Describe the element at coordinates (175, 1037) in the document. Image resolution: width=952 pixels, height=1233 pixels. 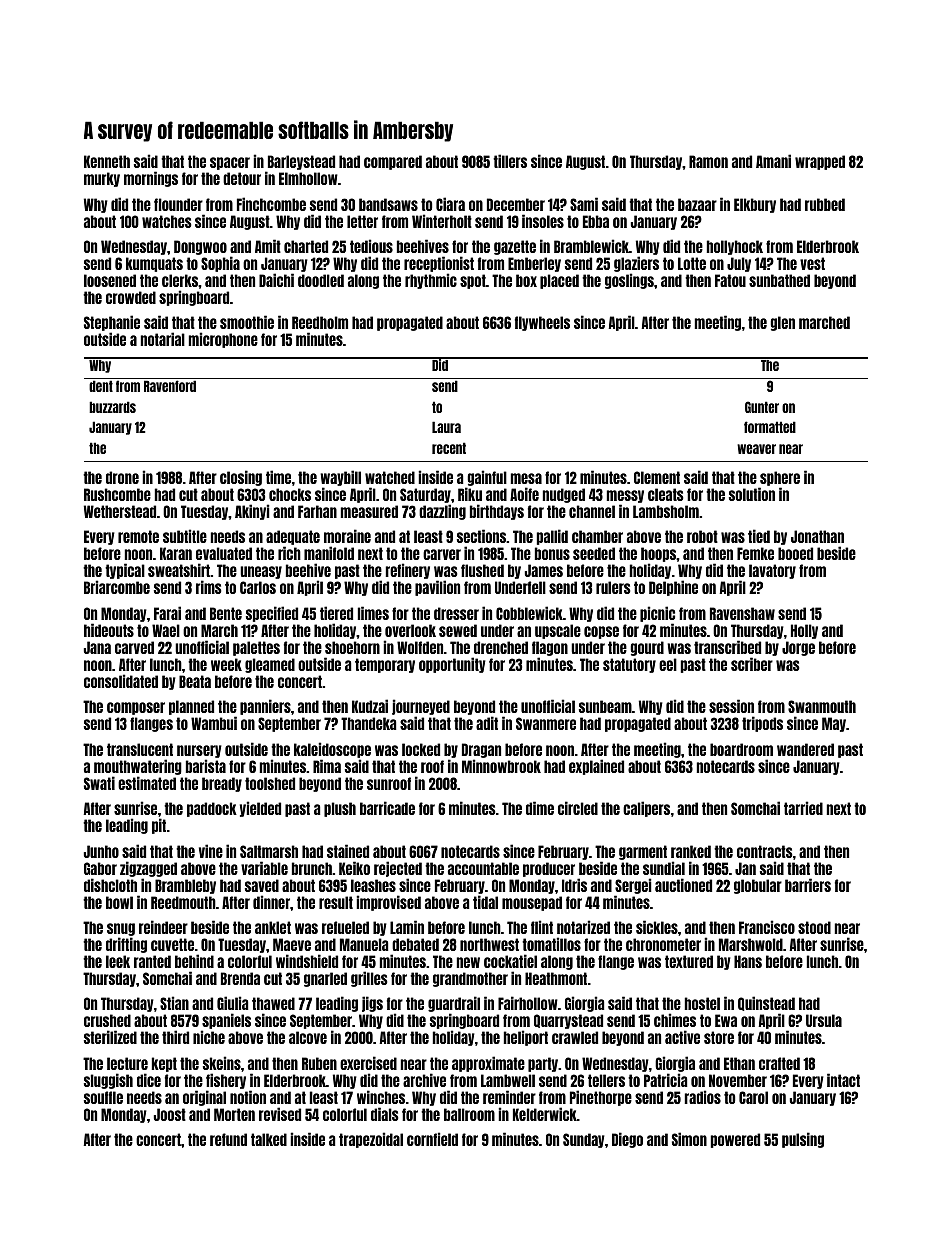
I see `third` at that location.
